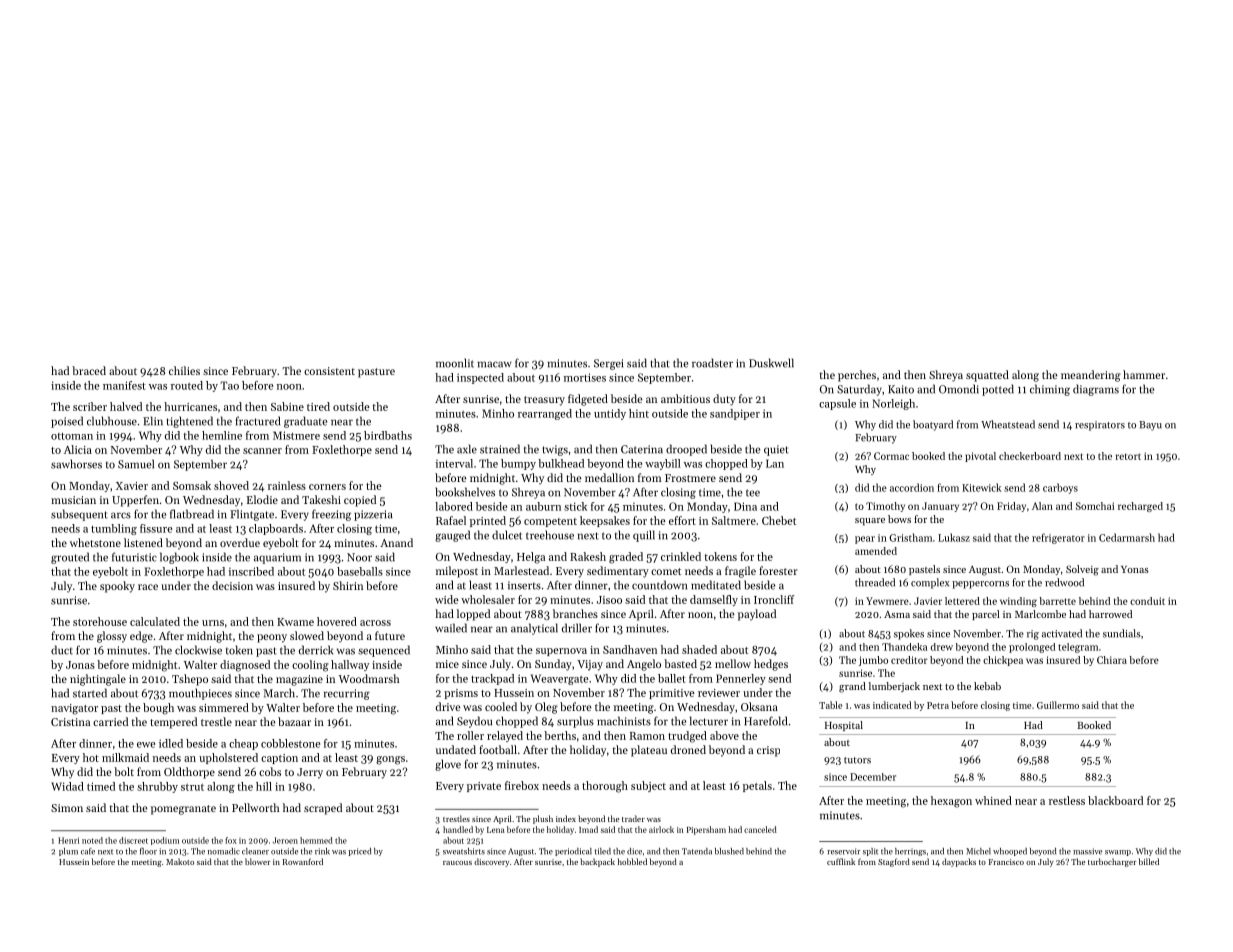 The image size is (1233, 952). What do you see at coordinates (910, 852) in the screenshot?
I see `herrings` at bounding box center [910, 852].
